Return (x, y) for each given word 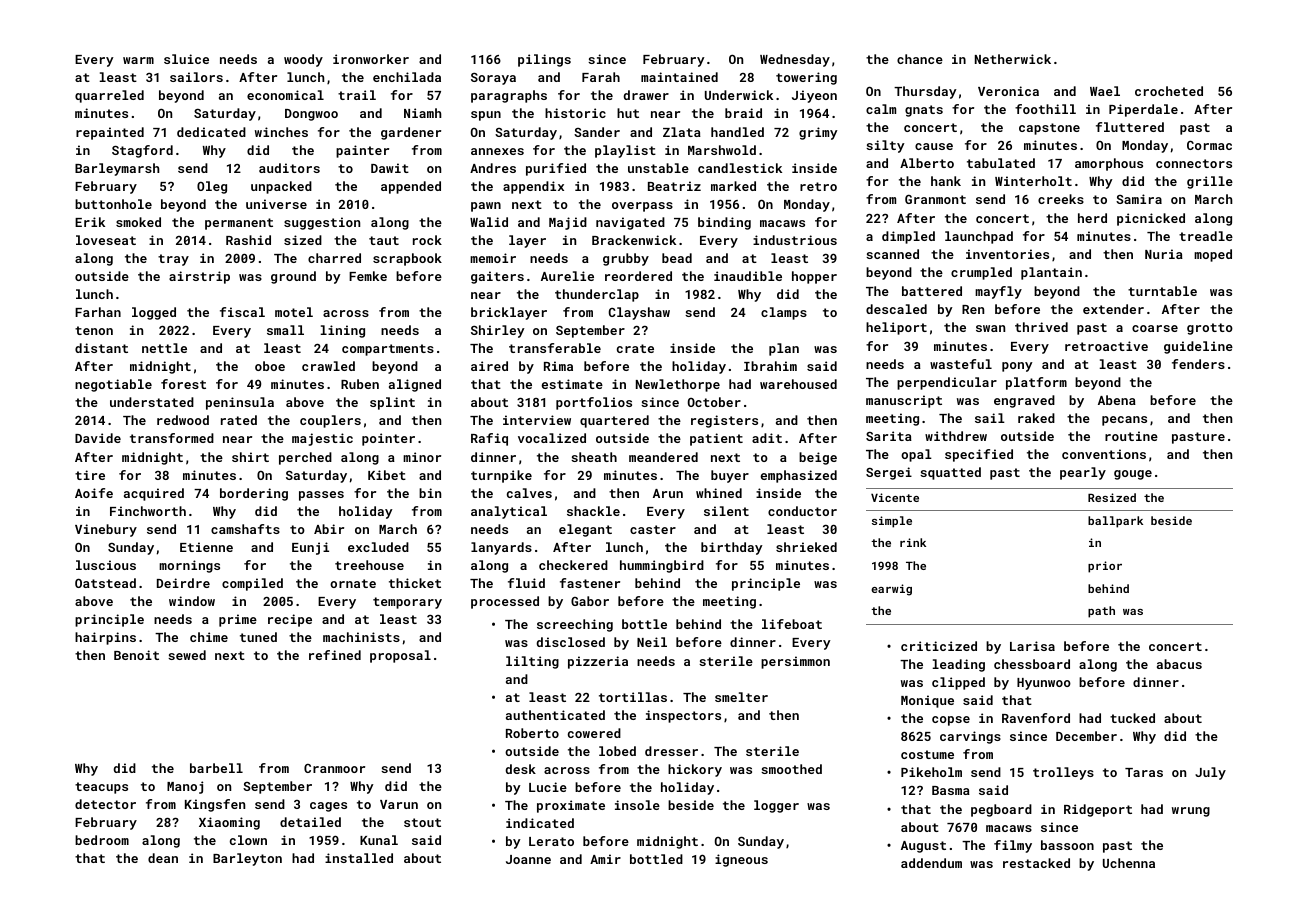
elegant (585, 530)
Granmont (935, 199)
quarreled (109, 96)
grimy (818, 133)
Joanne (528, 859)
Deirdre (183, 583)
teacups (101, 788)
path (1101, 612)
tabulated (1001, 163)
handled (737, 132)
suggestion (322, 223)
